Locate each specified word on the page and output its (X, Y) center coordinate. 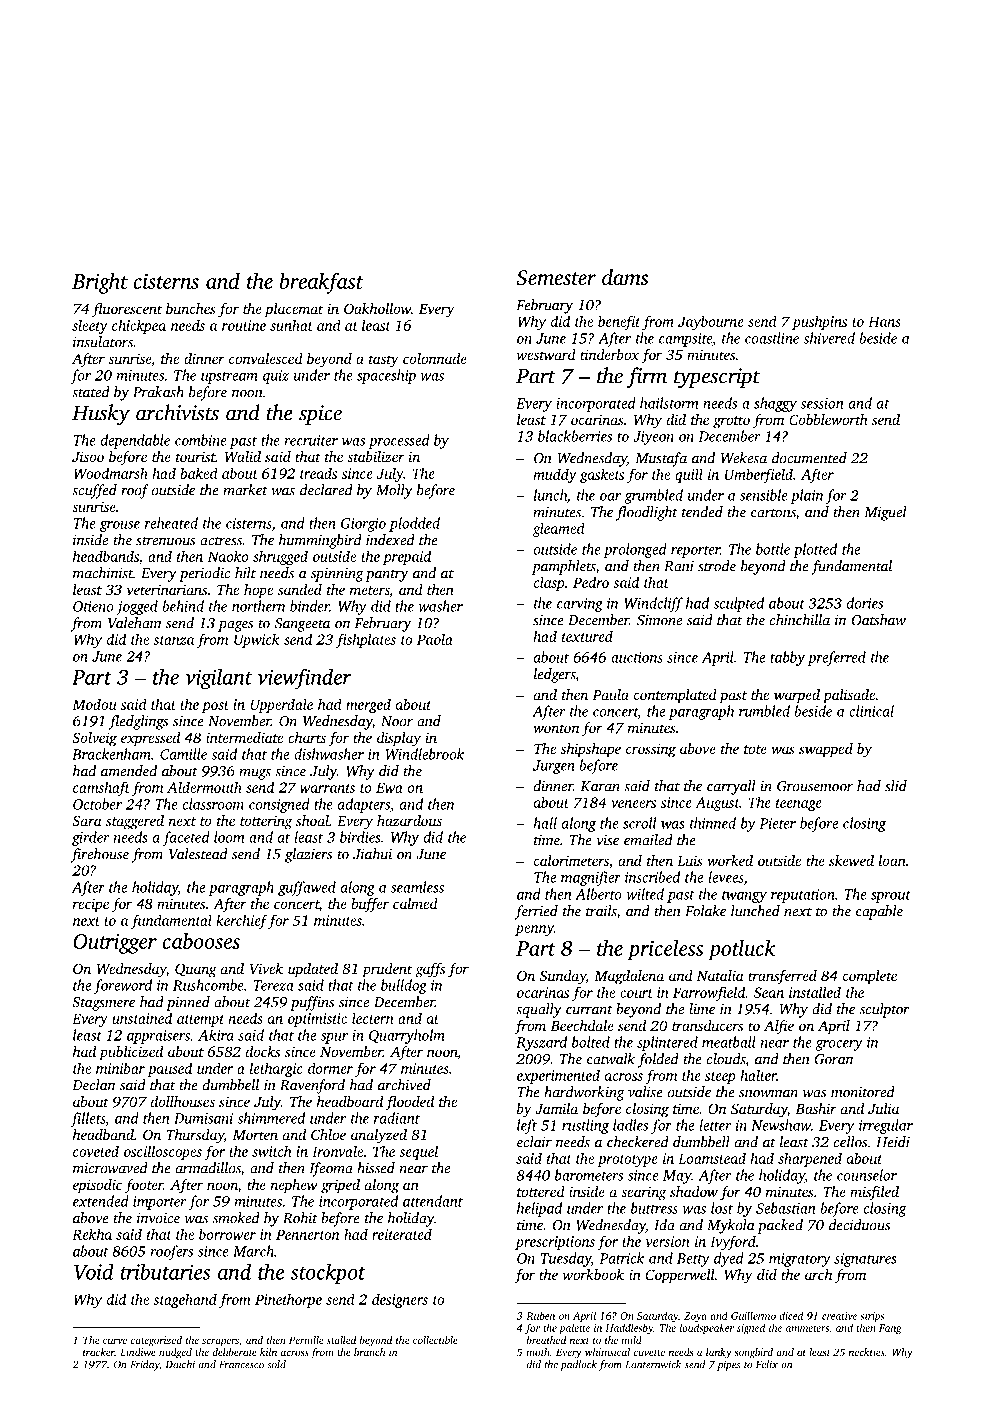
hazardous (409, 820)
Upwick (257, 640)
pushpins (819, 322)
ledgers (554, 675)
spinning (337, 575)
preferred (836, 658)
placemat (294, 310)
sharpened (810, 1159)
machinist (103, 573)
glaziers (308, 855)
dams (625, 277)
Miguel (885, 513)
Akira (216, 1035)
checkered (638, 1142)
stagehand (185, 1300)
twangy (744, 897)
